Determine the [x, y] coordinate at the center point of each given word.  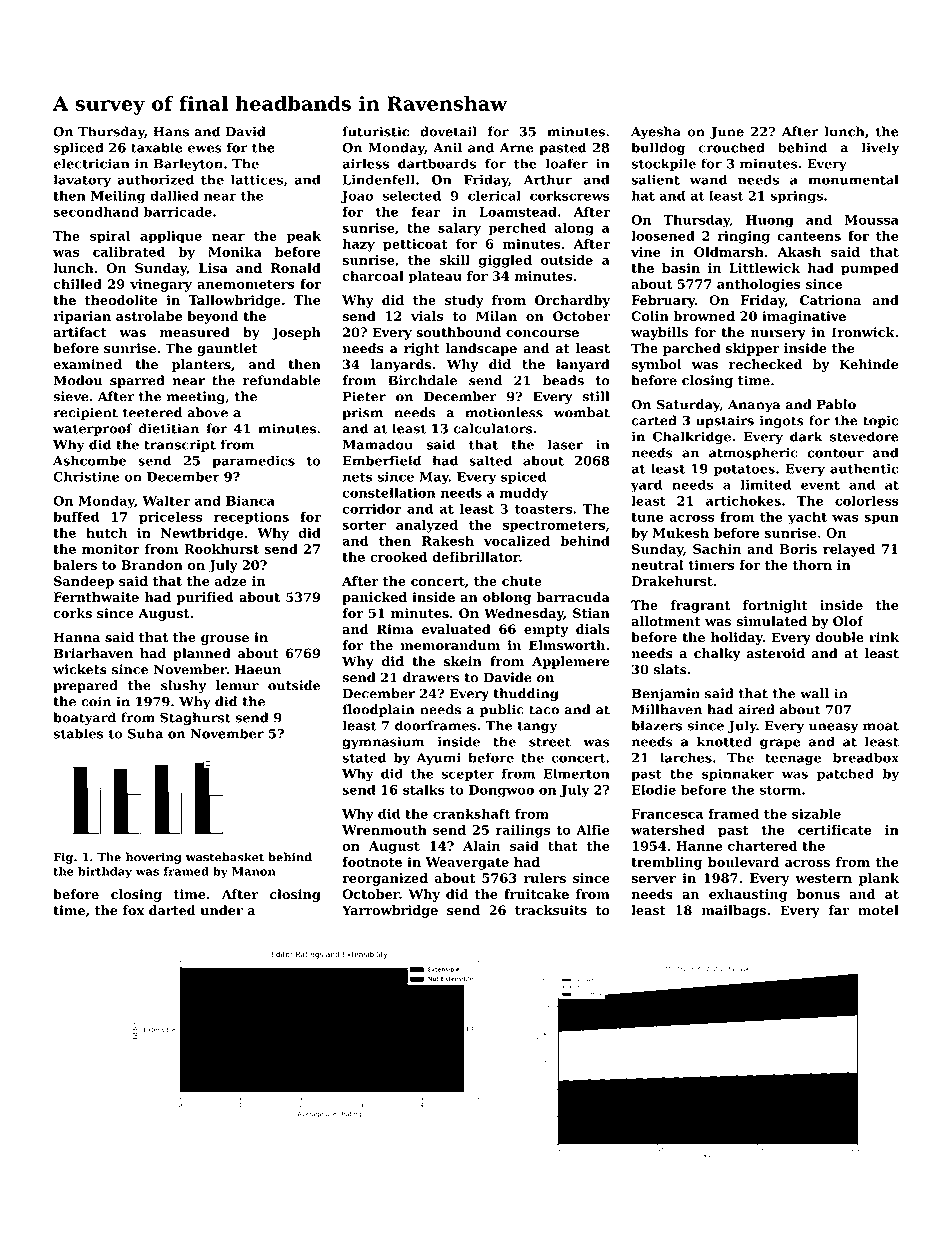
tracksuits [551, 910]
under [221, 910]
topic [880, 421]
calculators [493, 428]
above [207, 412]
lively [880, 149]
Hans [171, 132]
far [839, 910]
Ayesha [656, 132]
